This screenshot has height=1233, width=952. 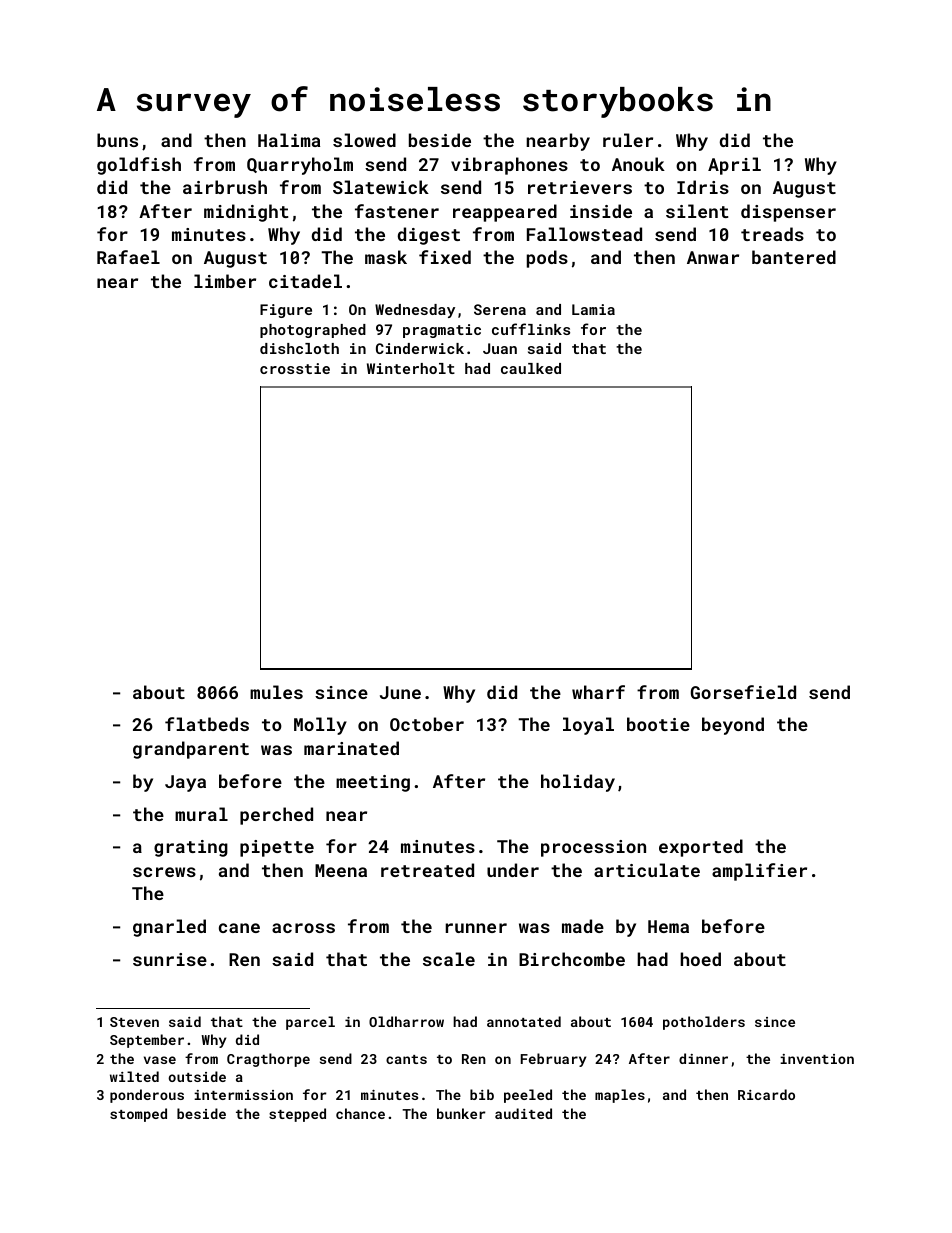 What do you see at coordinates (734, 166) in the screenshot?
I see `April` at bounding box center [734, 166].
